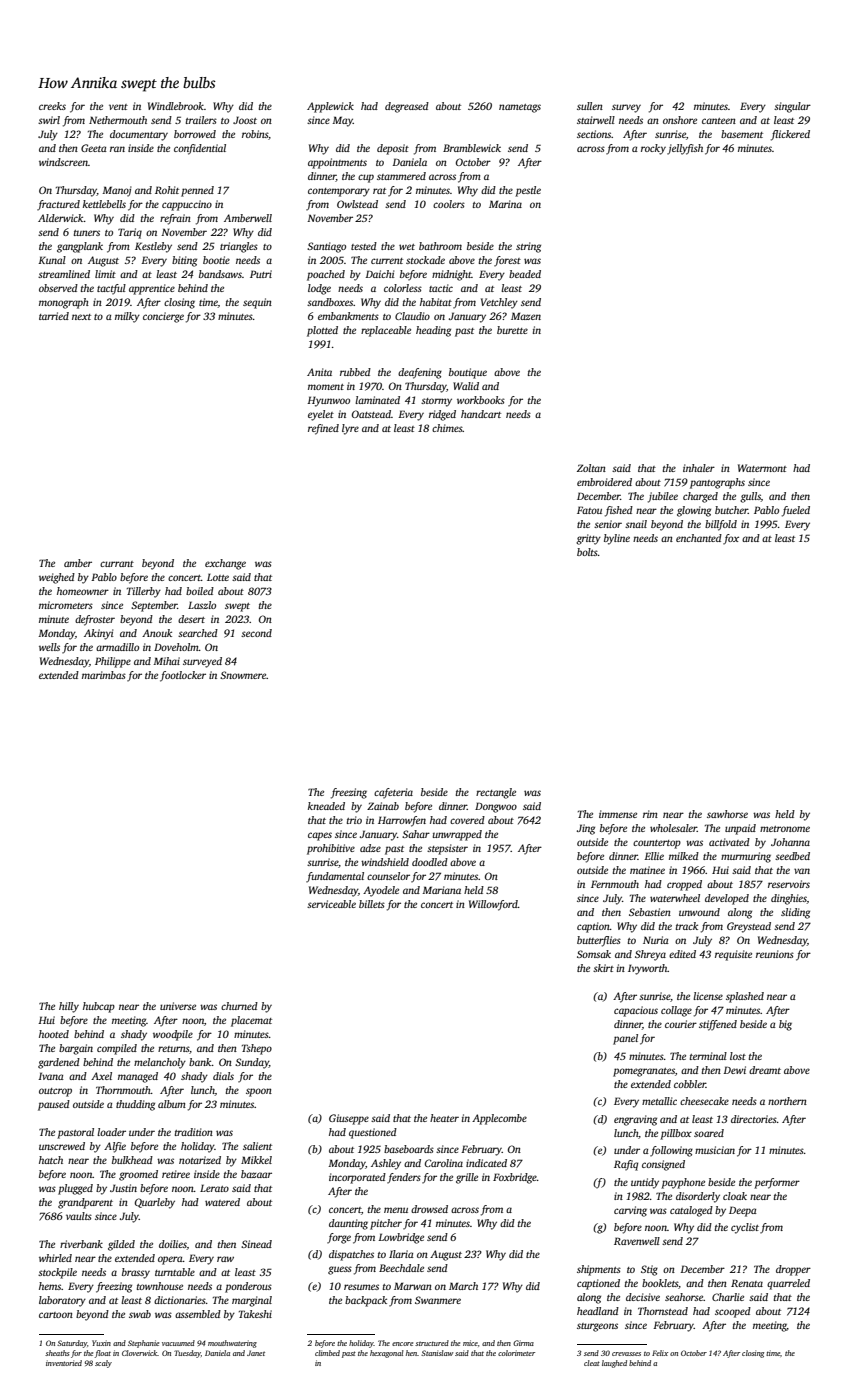 The height and width of the image is (1400, 849). Describe the element at coordinates (320, 836) in the image. I see `capes` at that location.
